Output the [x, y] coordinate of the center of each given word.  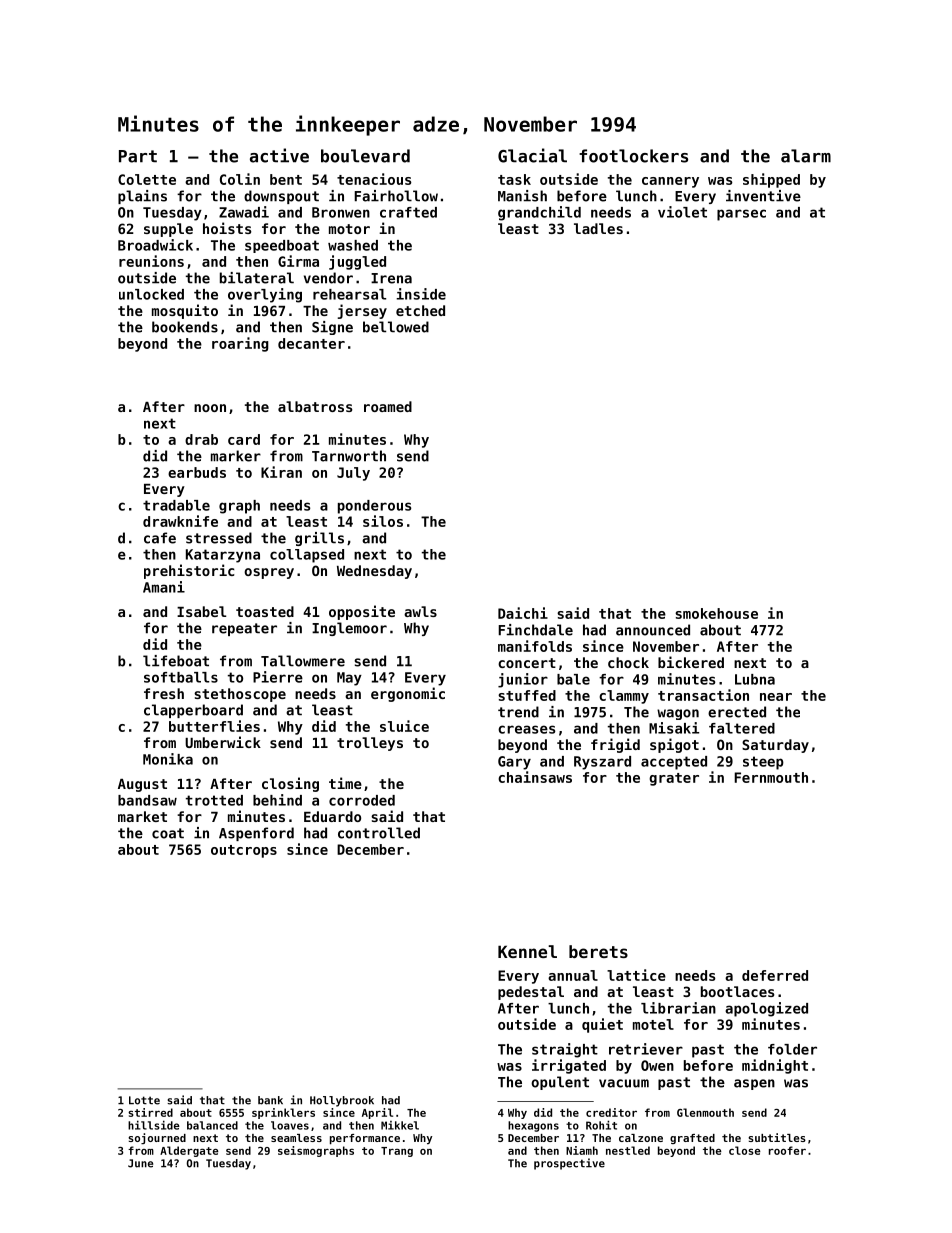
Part [138, 156]
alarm [806, 156]
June [140, 1163]
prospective [569, 1164]
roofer [787, 1150]
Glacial [532, 155]
